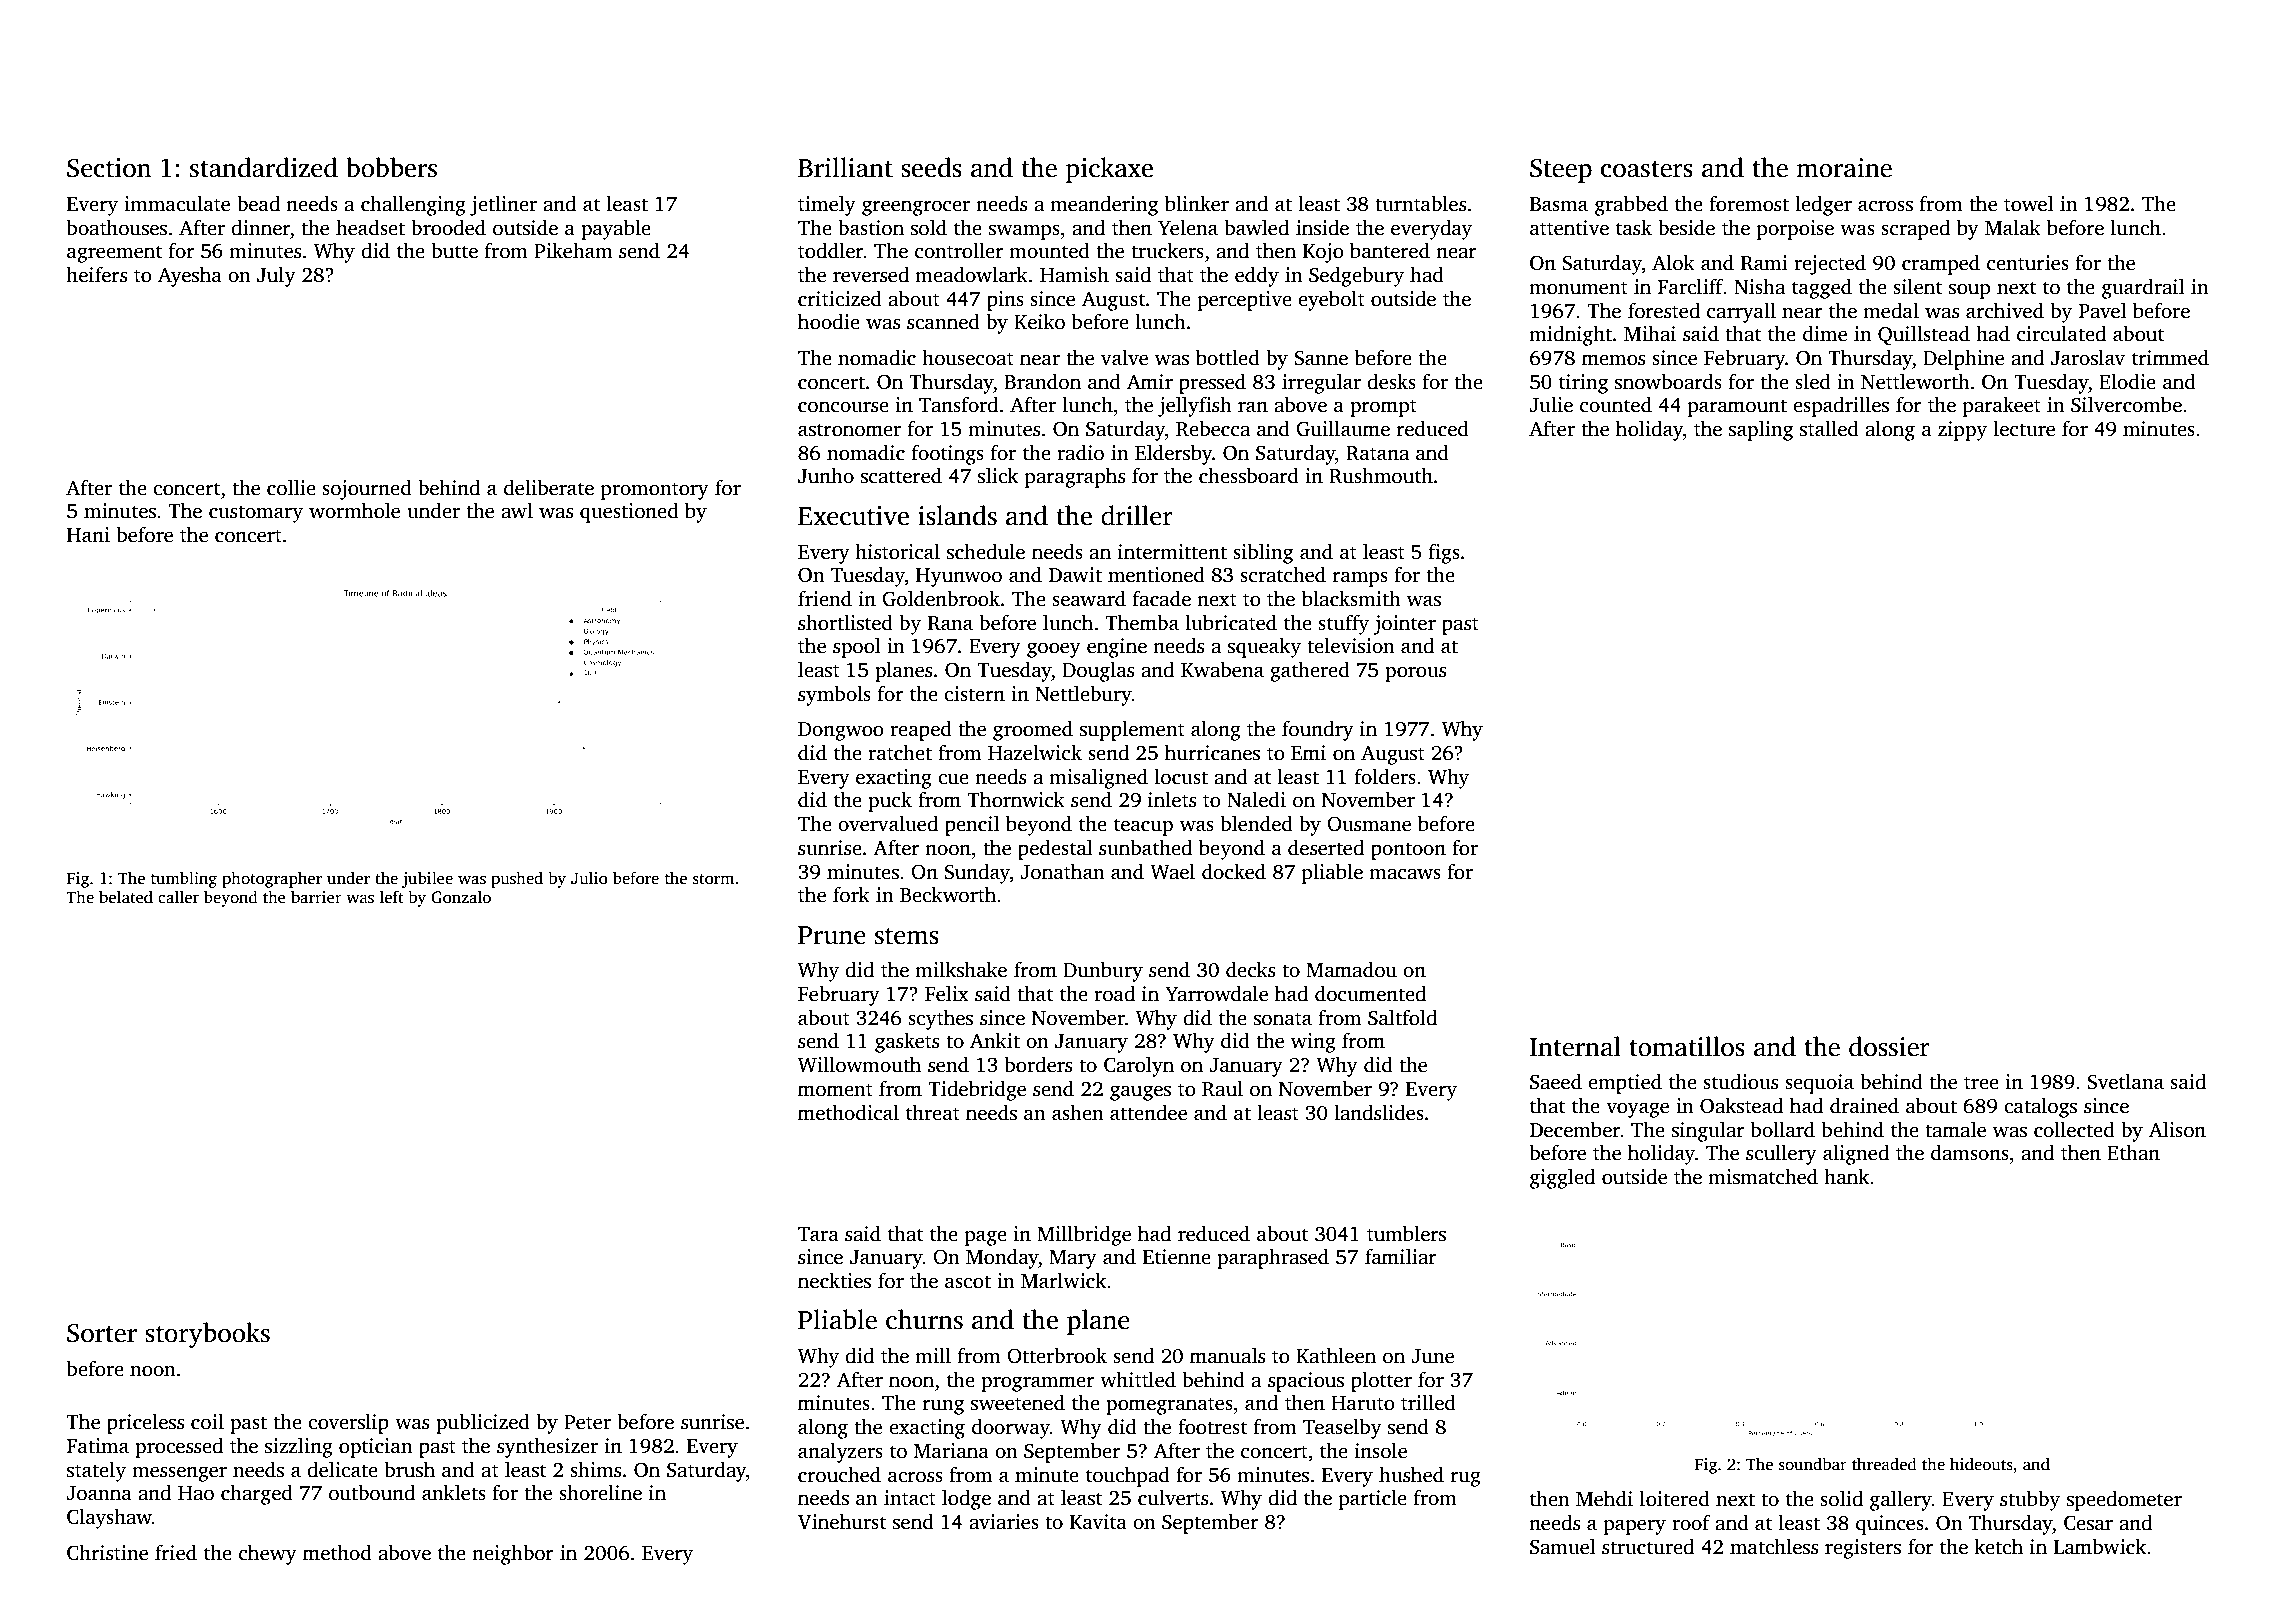  Describe the element at coordinates (1648, 1547) in the page. I see `structured` at that location.
